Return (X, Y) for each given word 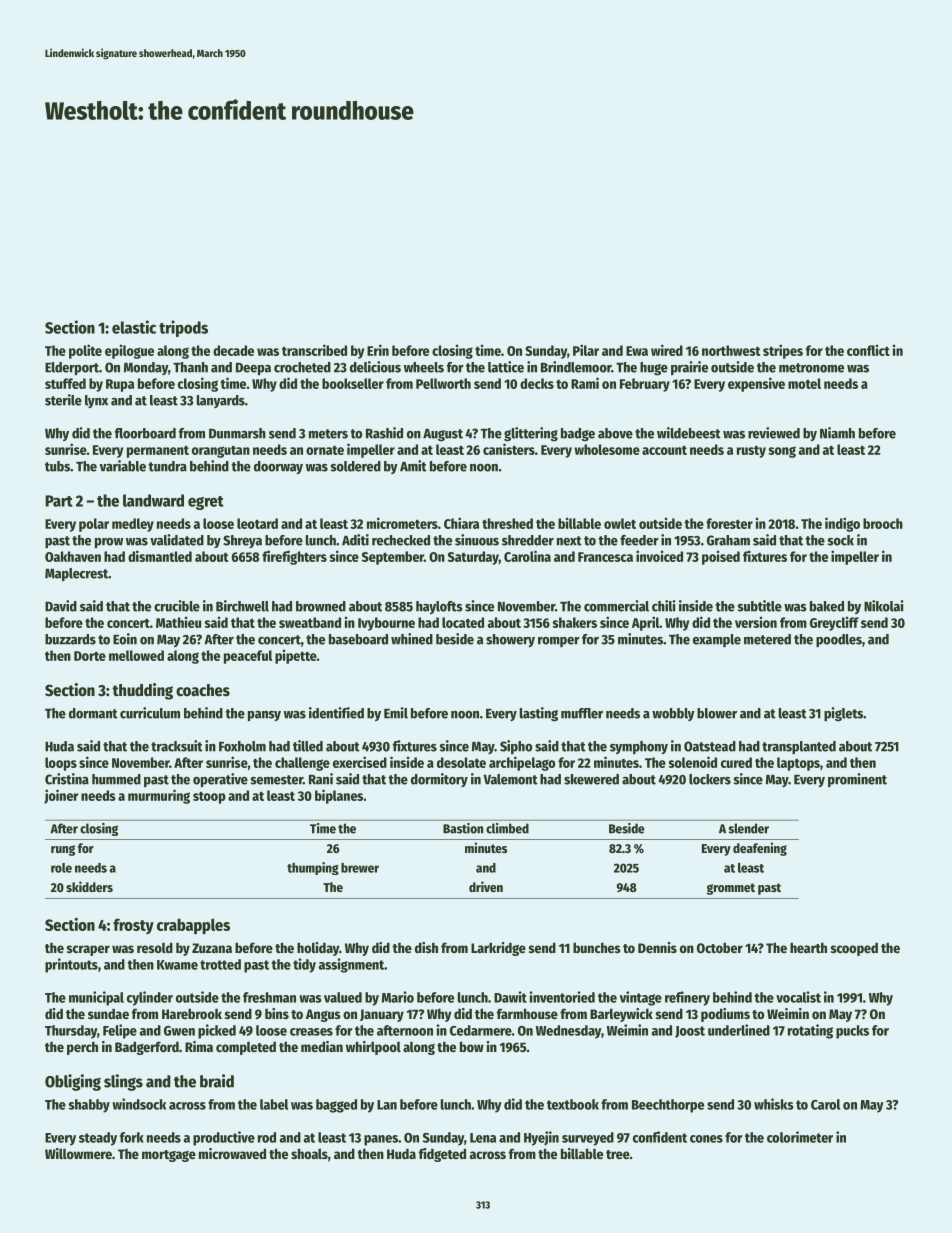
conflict (868, 350)
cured (736, 762)
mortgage (169, 1156)
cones (706, 1139)
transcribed (314, 350)
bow (472, 1046)
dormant (93, 713)
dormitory (439, 780)
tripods (183, 328)
